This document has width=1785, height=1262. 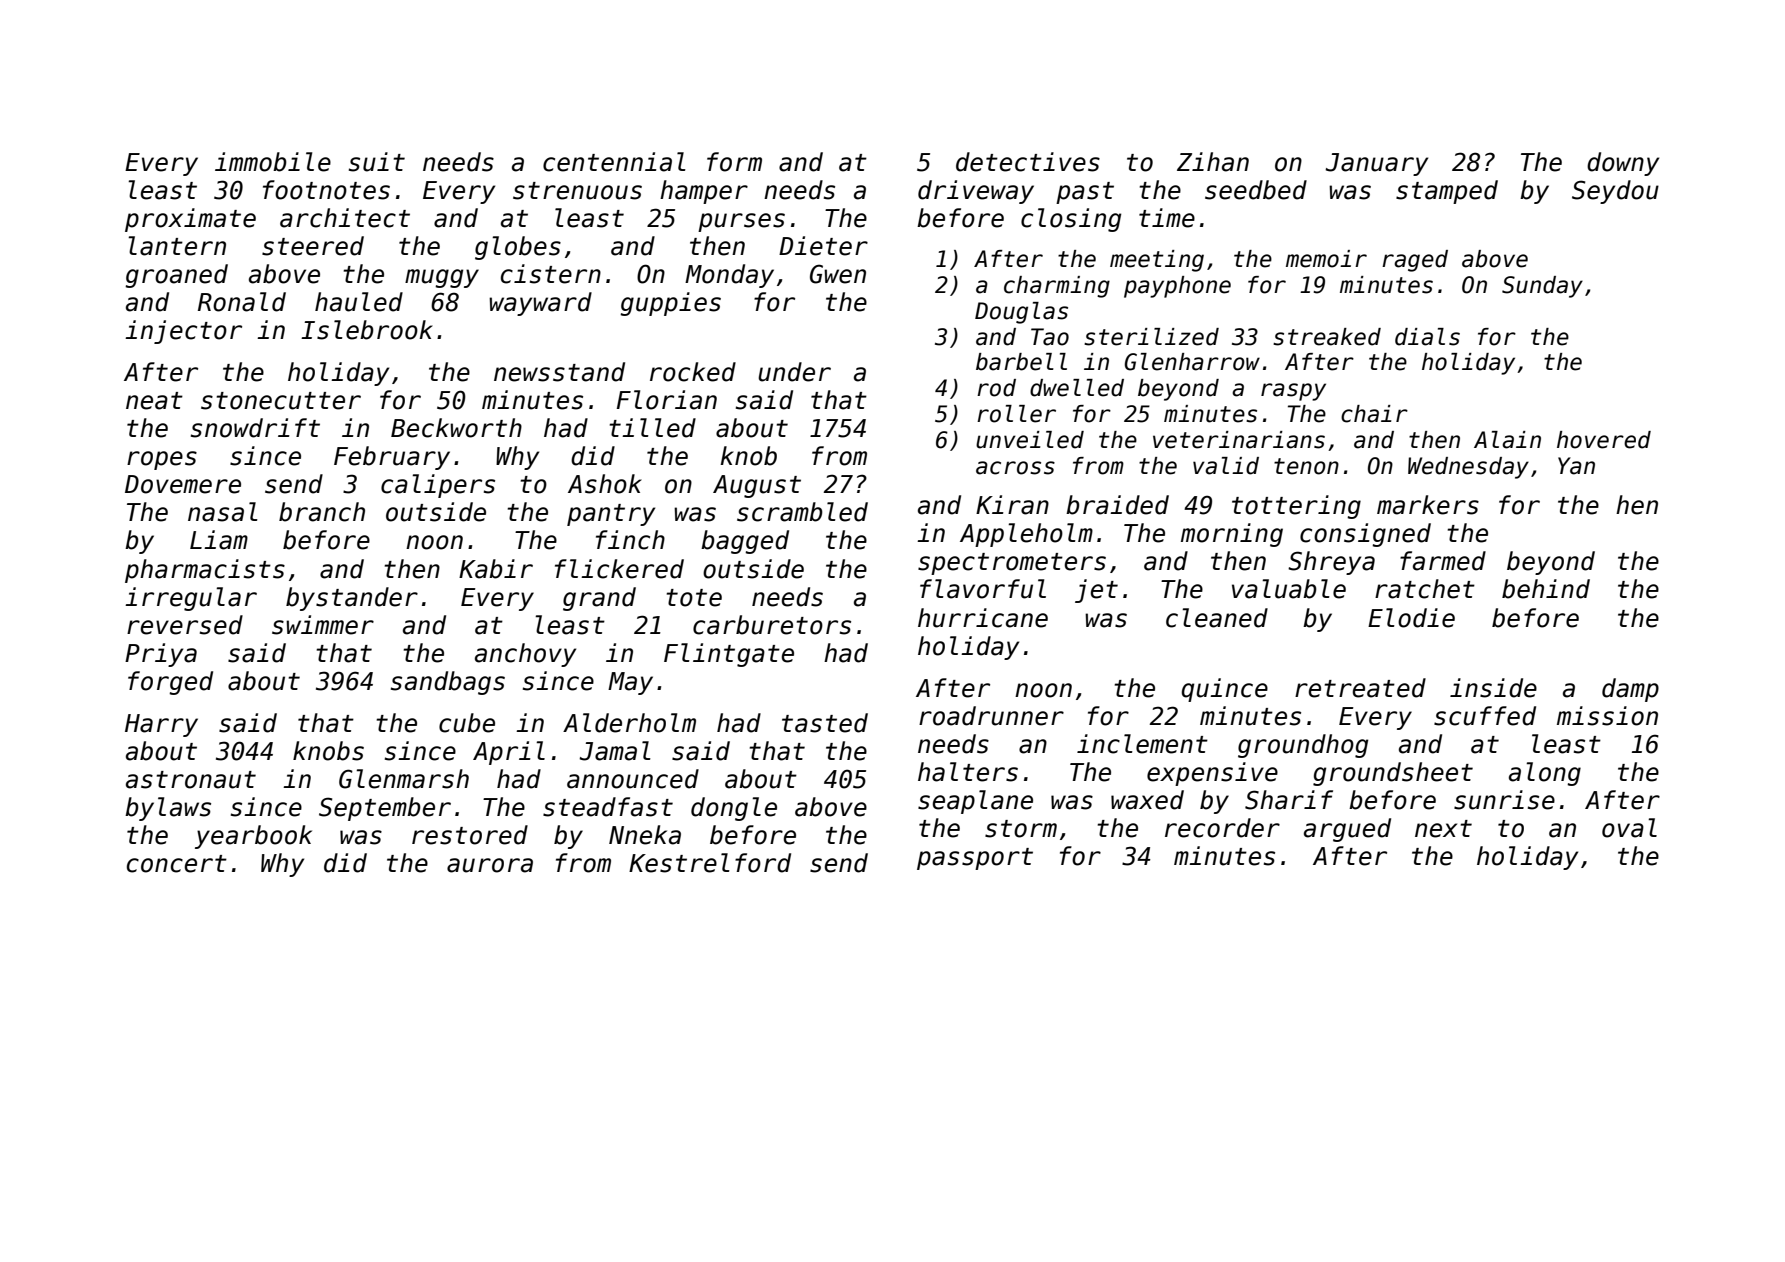 What do you see at coordinates (645, 835) in the document?
I see `Nneka` at bounding box center [645, 835].
